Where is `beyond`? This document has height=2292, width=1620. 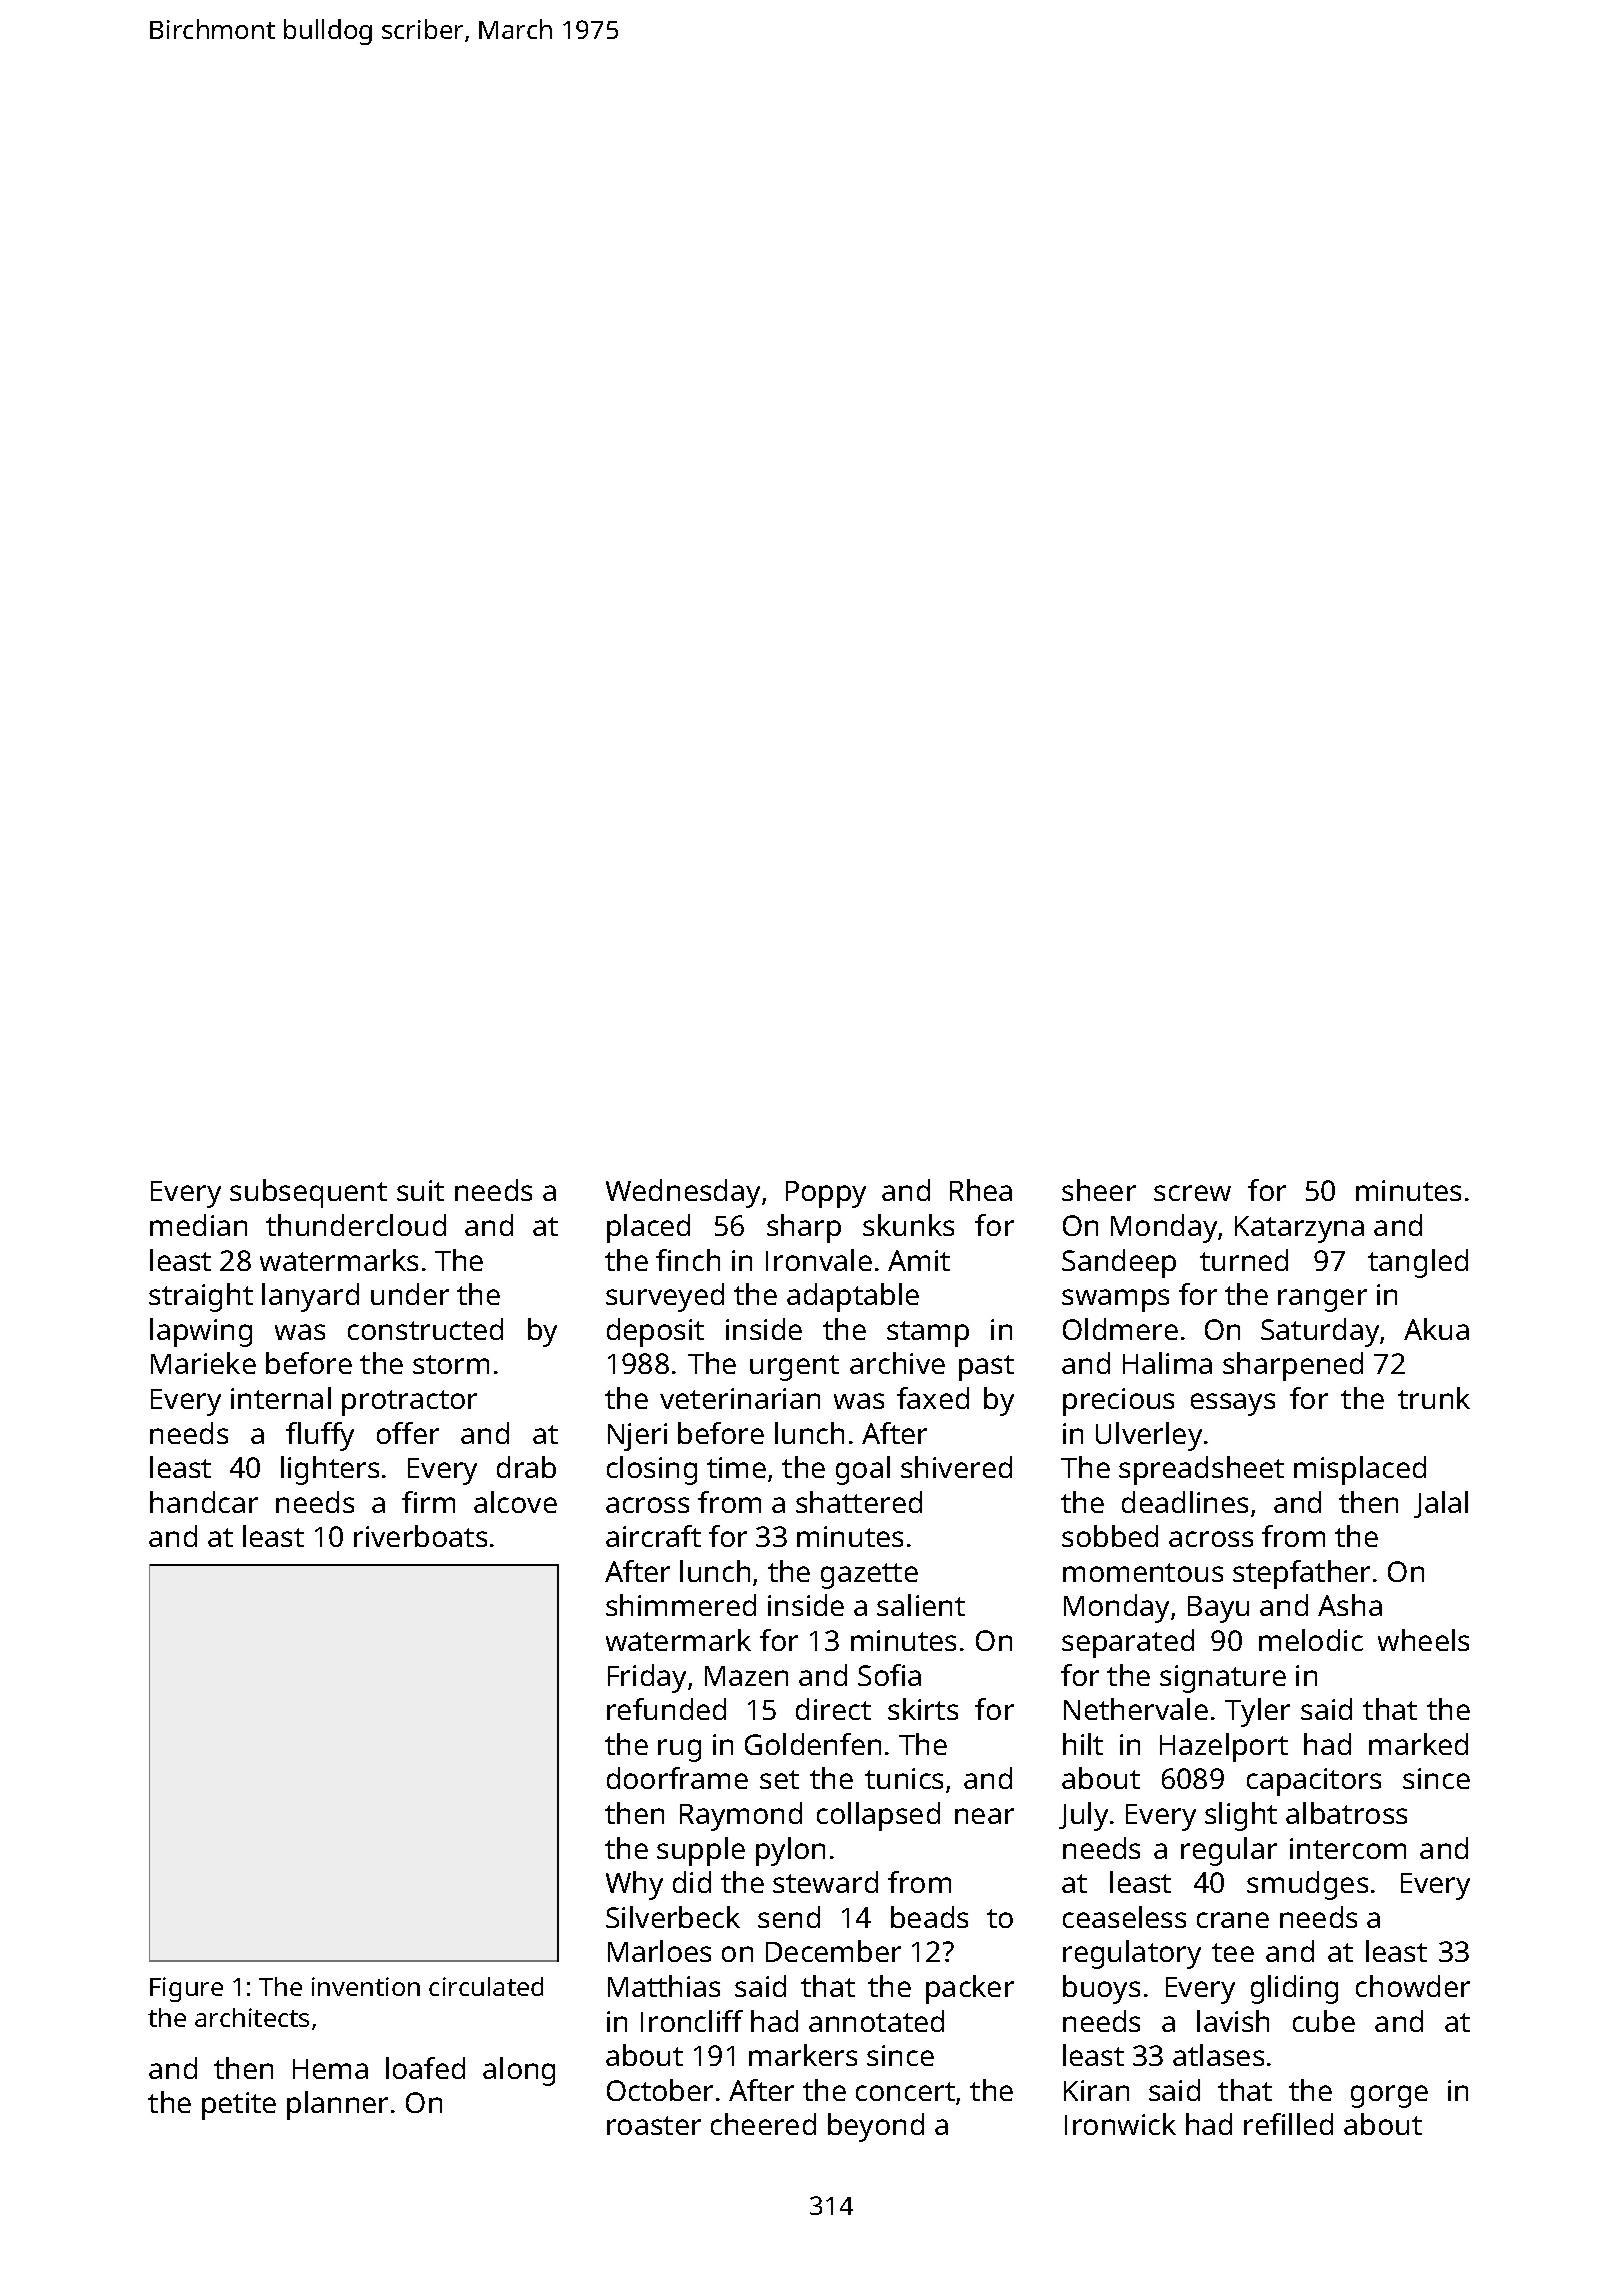
beyond is located at coordinates (876, 2127).
